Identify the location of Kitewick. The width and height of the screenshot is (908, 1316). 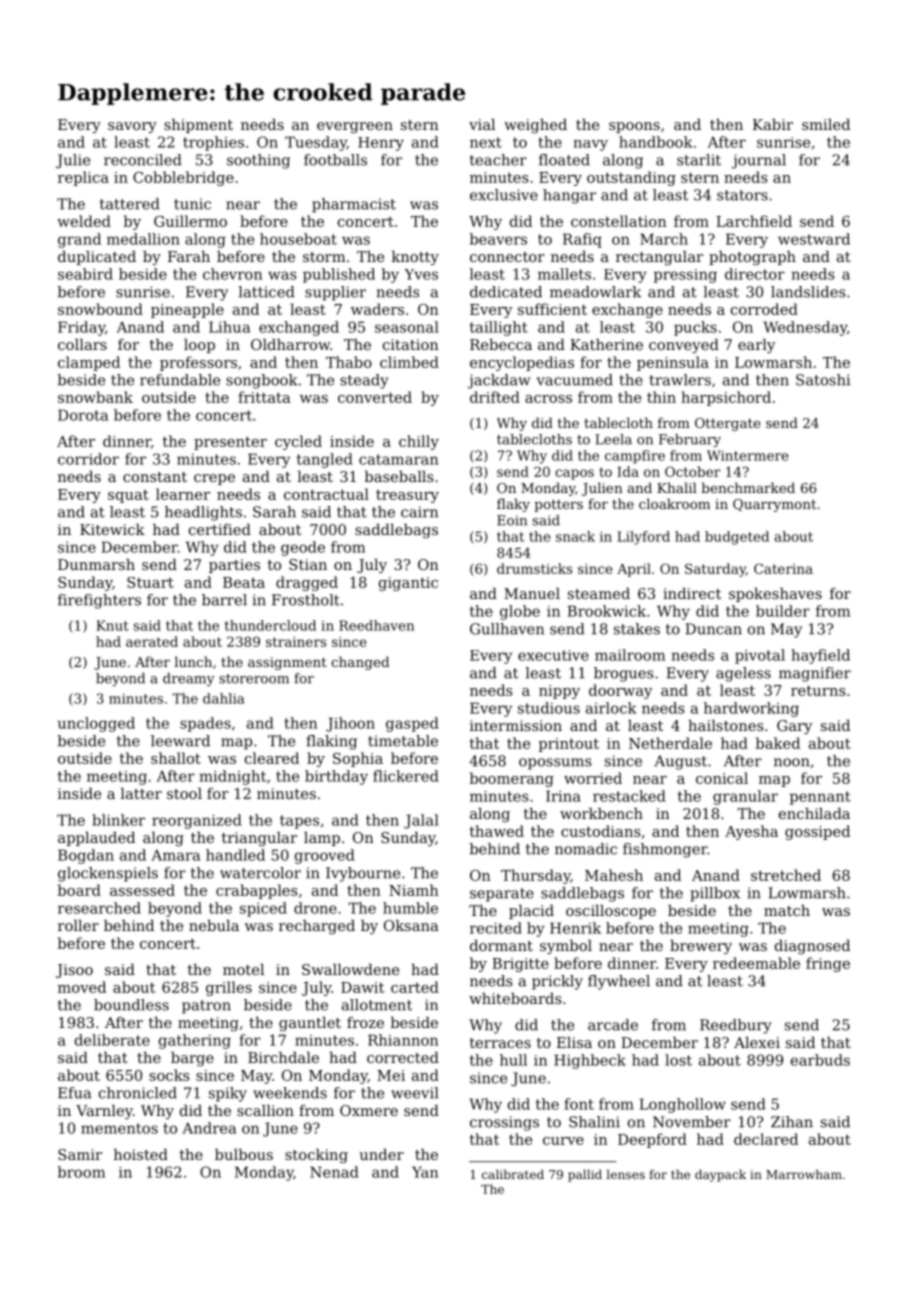
(112, 529).
